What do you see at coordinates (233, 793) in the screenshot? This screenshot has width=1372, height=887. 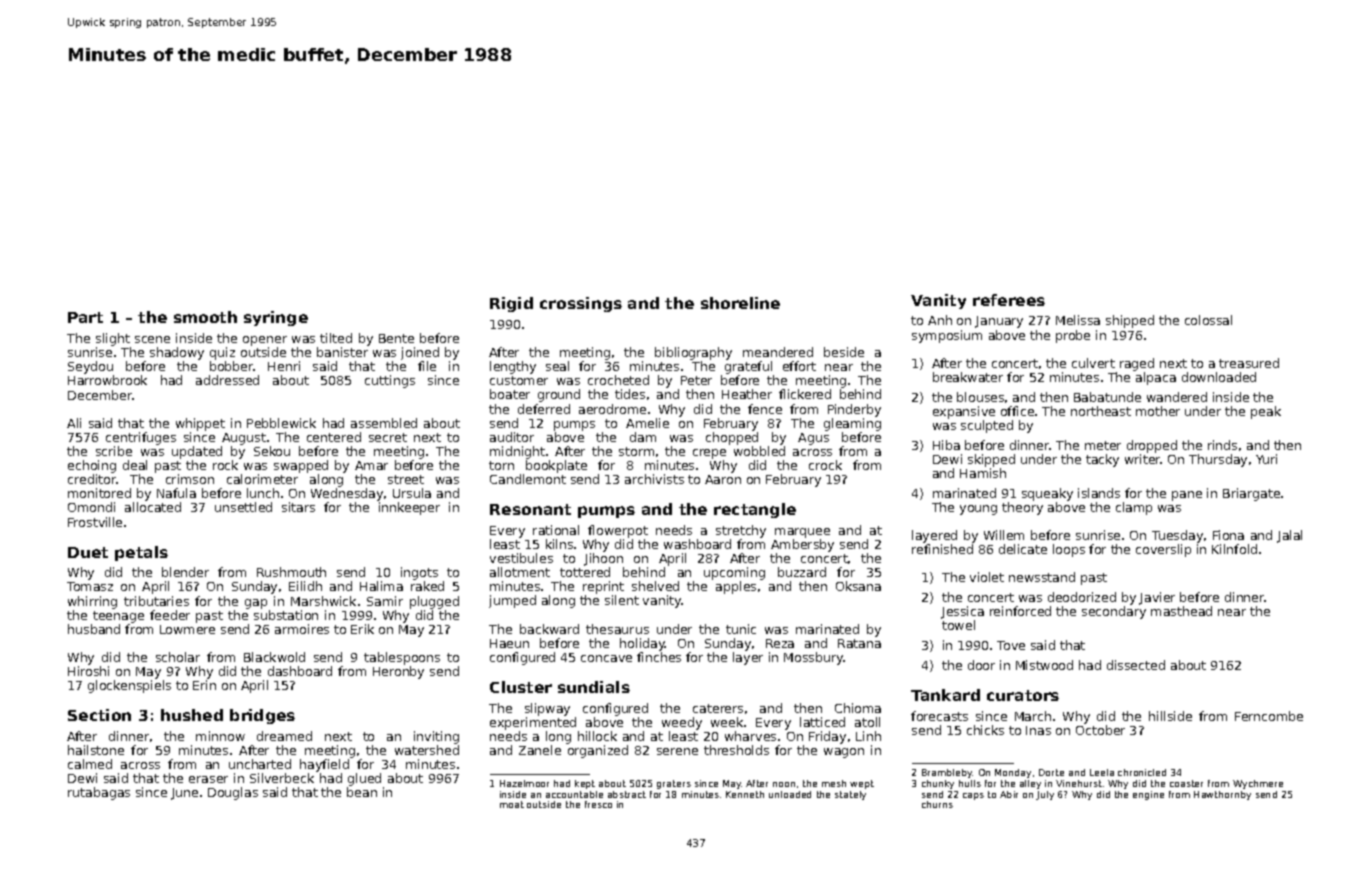 I see `Douglas` at bounding box center [233, 793].
